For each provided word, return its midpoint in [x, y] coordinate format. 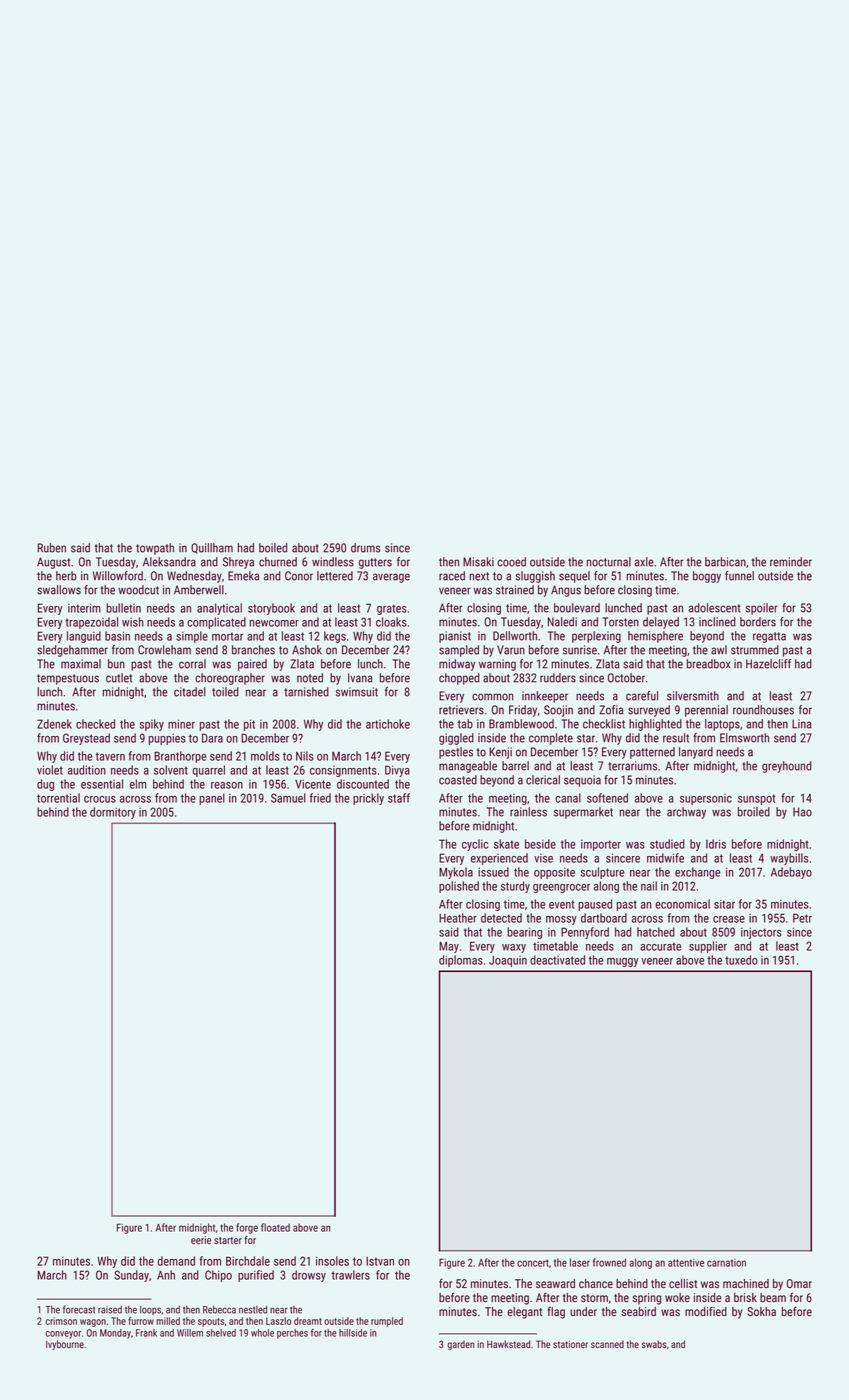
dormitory [113, 813]
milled [168, 1321]
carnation [726, 1263]
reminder [791, 562]
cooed [512, 562]
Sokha [761, 1311]
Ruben [52, 548]
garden [460, 1345]
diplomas [461, 961]
